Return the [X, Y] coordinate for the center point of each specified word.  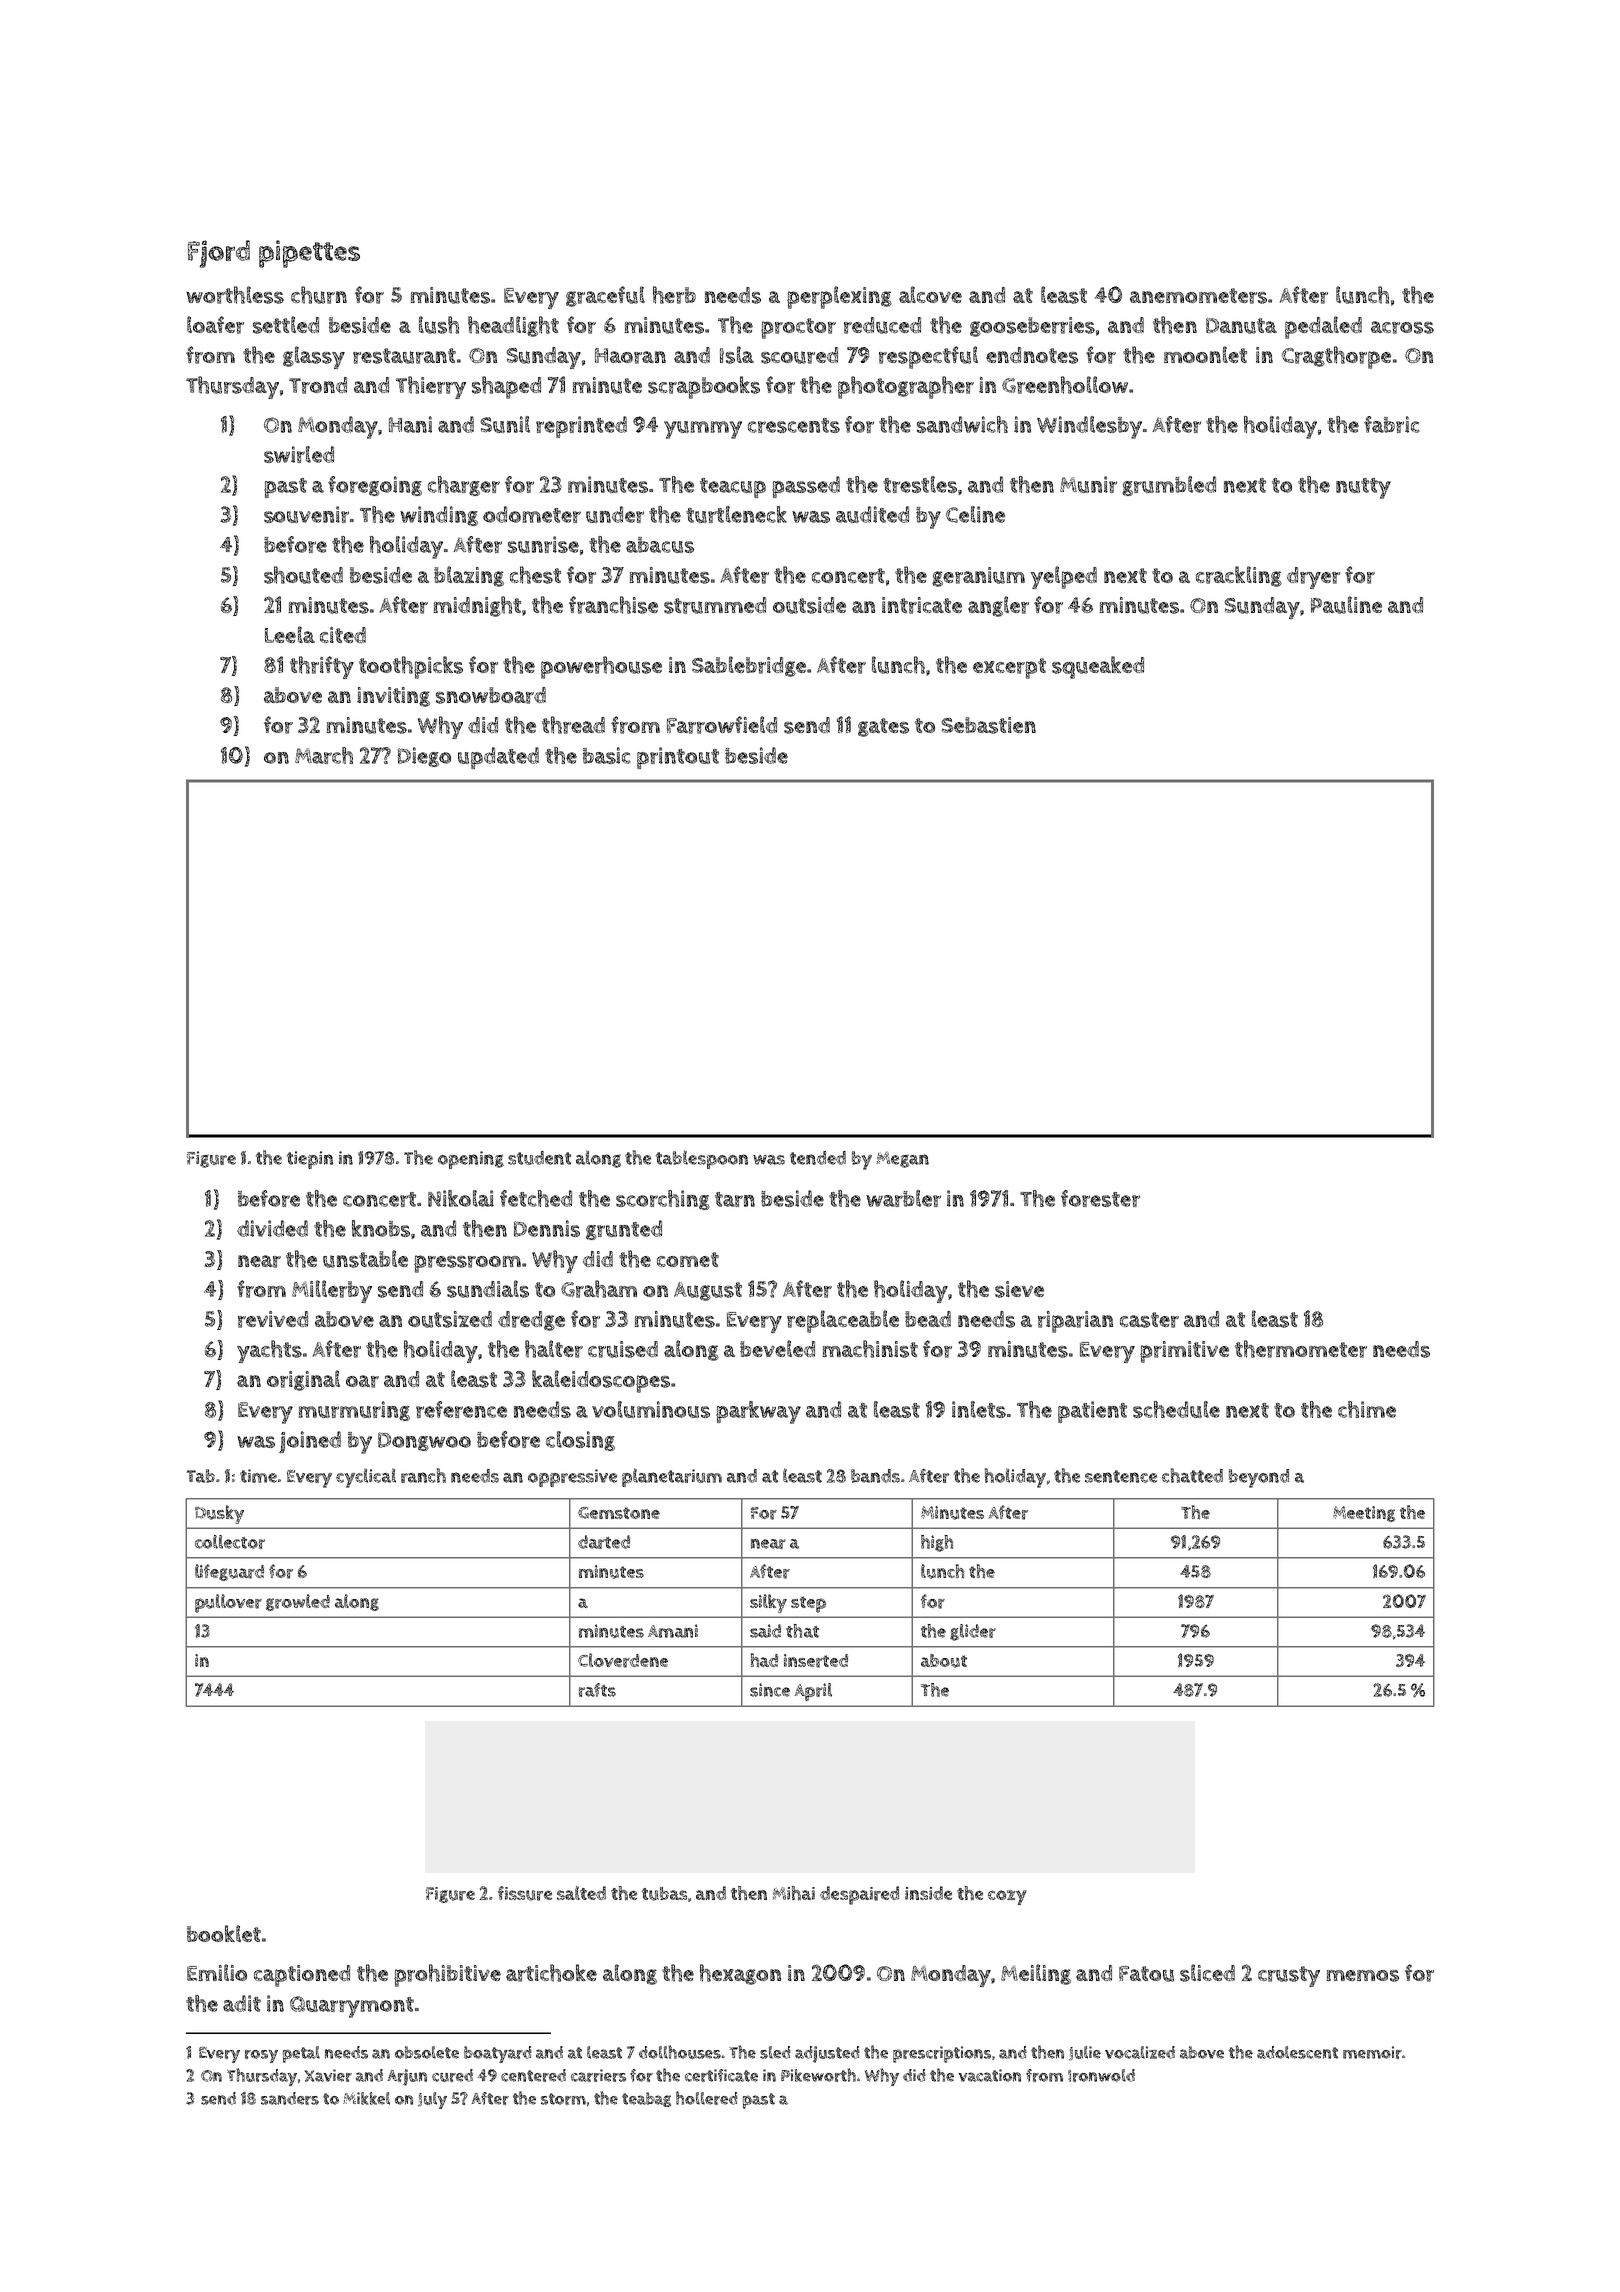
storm [563, 2099]
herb [674, 295]
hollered [707, 2098]
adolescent [1297, 2052]
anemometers [1198, 296]
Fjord [219, 254]
